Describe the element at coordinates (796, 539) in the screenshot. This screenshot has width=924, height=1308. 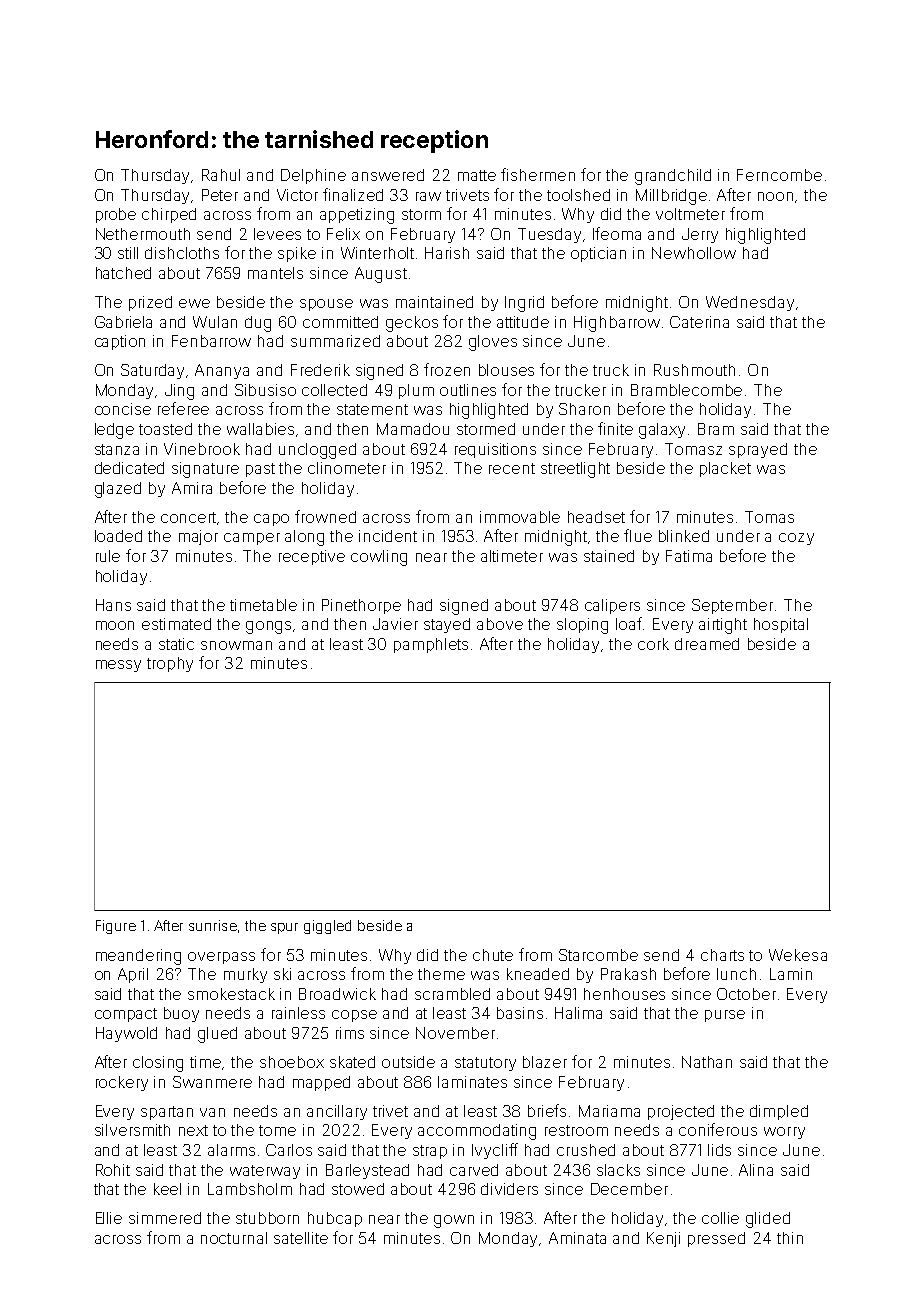
I see `cozy` at that location.
